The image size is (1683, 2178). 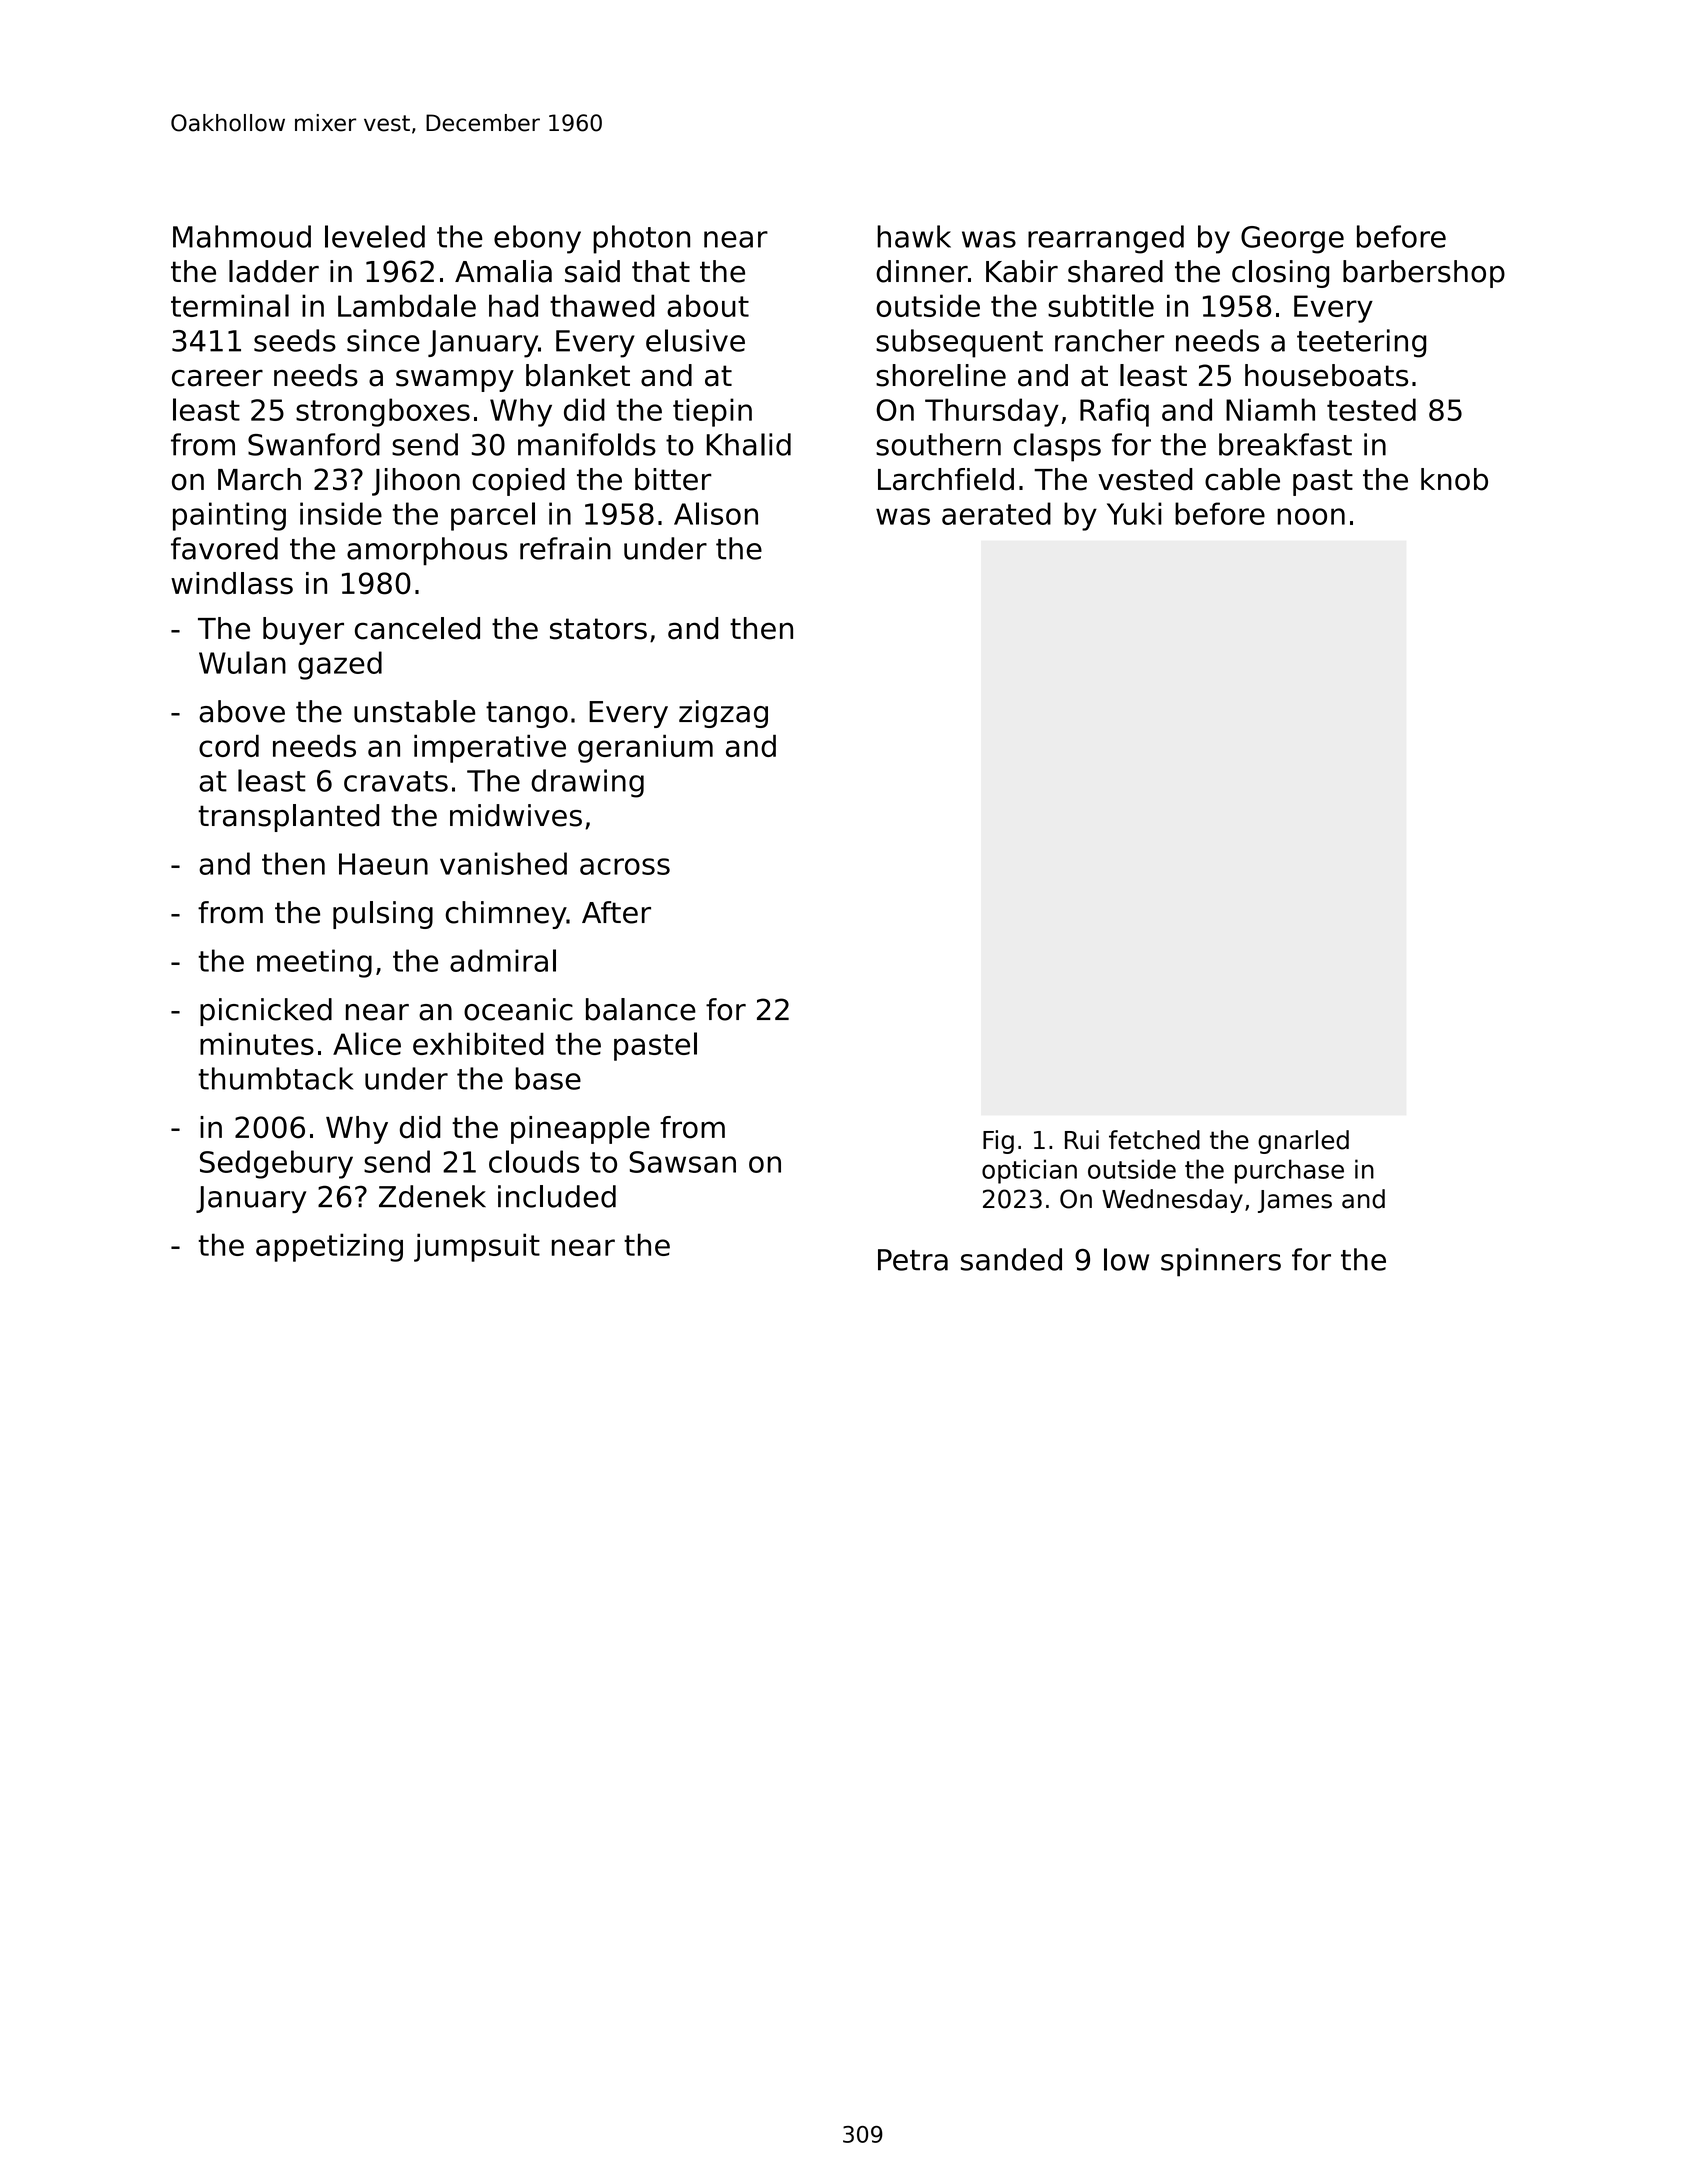 What do you see at coordinates (503, 960) in the document?
I see `admiral` at bounding box center [503, 960].
